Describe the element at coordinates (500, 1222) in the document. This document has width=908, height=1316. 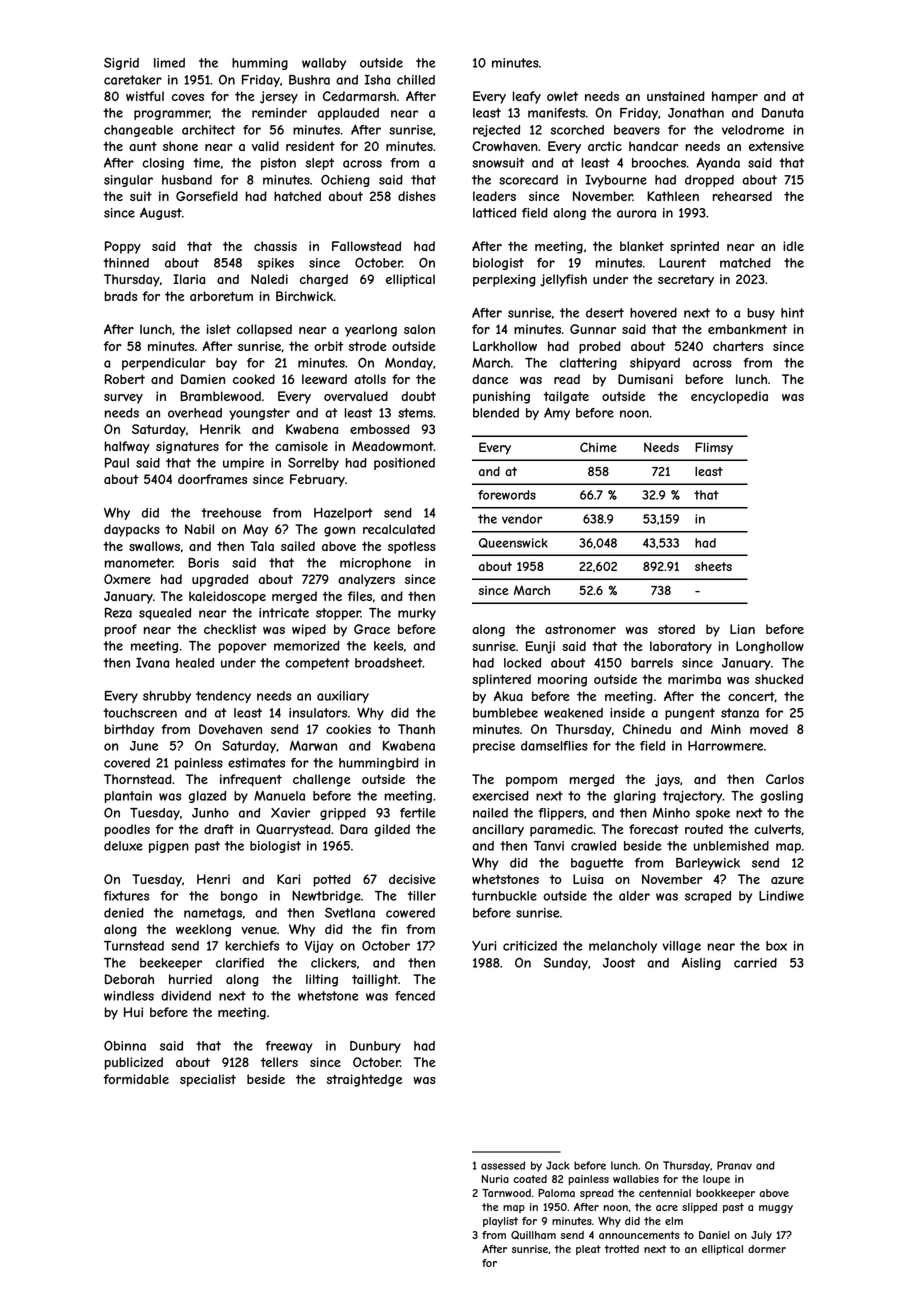
I see `playlist` at that location.
